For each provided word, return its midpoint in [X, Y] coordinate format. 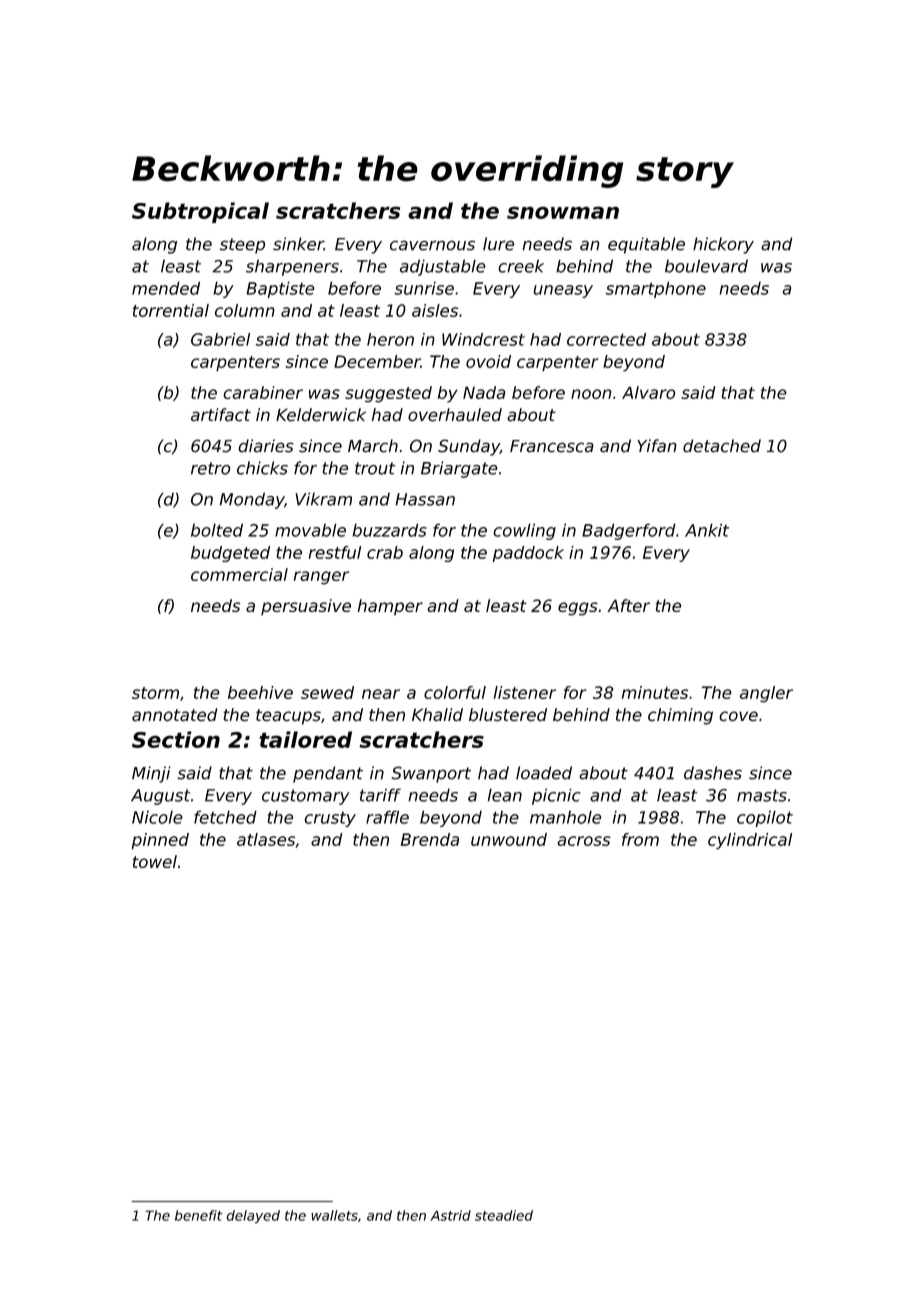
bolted [217, 530]
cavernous [432, 245]
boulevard [706, 266]
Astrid [451, 1215]
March [373, 446]
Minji [151, 774]
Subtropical [200, 212]
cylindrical [750, 841]
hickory [723, 245]
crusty [330, 819]
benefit [198, 1215]
